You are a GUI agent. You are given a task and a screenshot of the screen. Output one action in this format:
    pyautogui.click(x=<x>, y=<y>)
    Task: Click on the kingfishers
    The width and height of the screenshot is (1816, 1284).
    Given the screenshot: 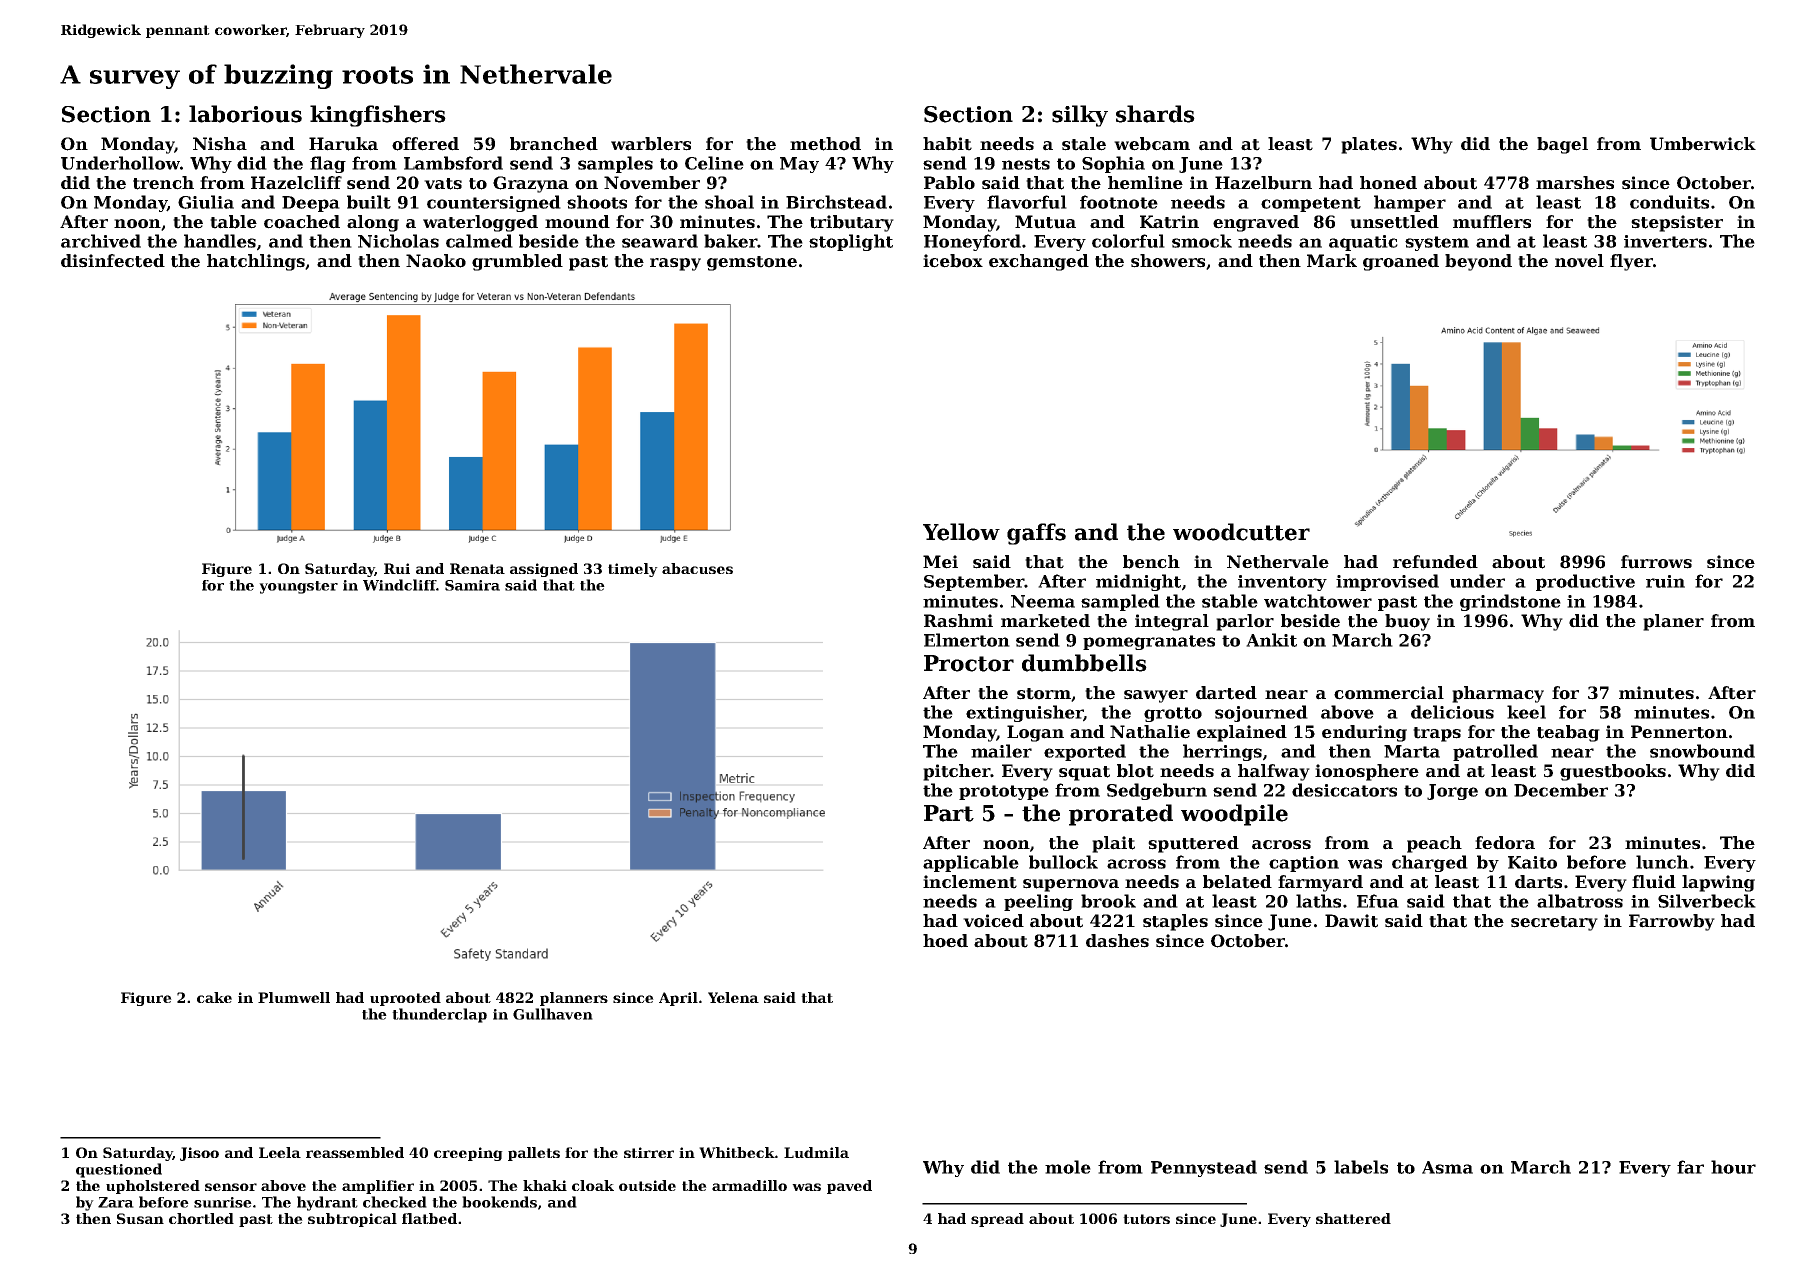 What is the action you would take?
    pyautogui.click(x=378, y=116)
